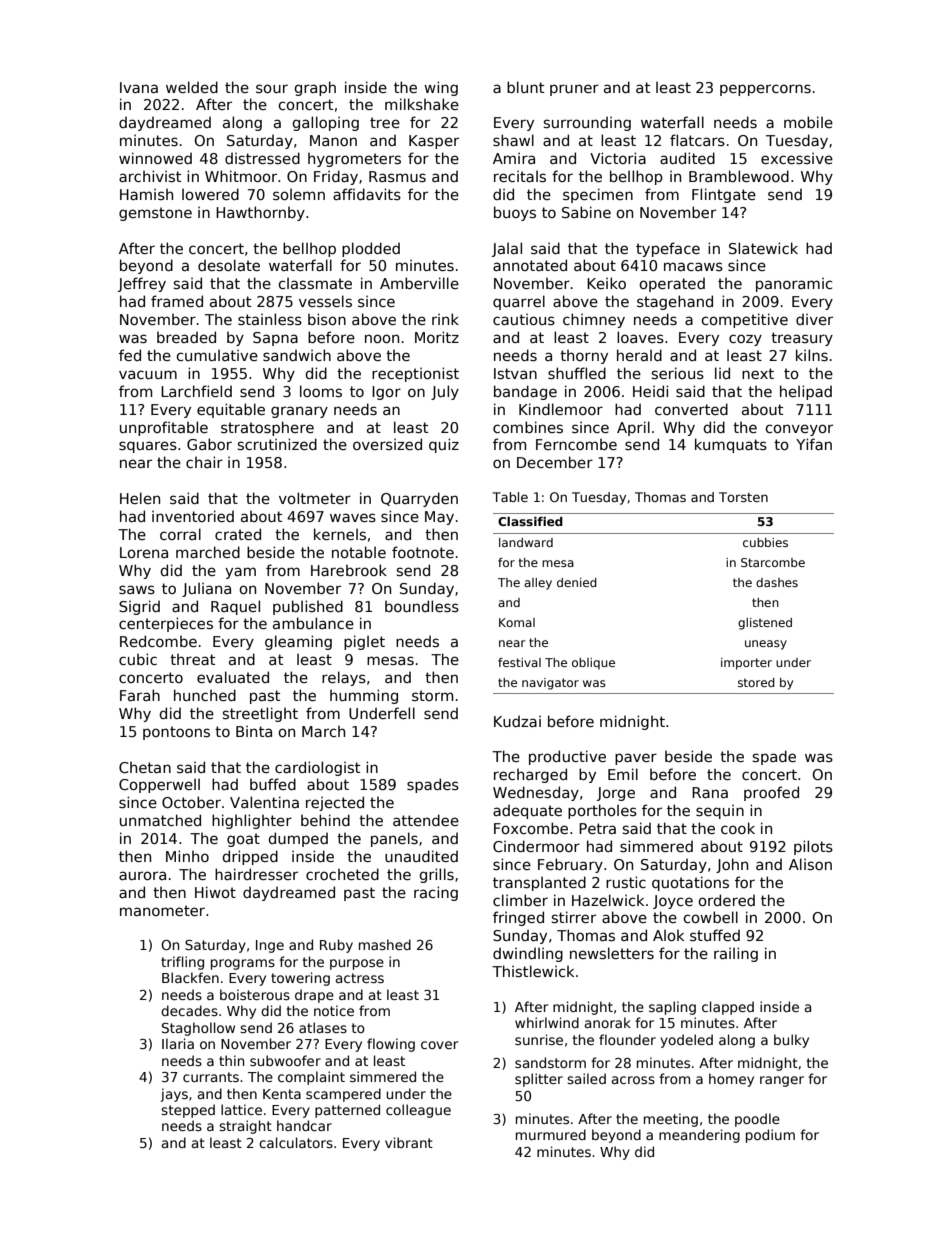  Describe the element at coordinates (439, 518) in the screenshot. I see `May` at that location.
